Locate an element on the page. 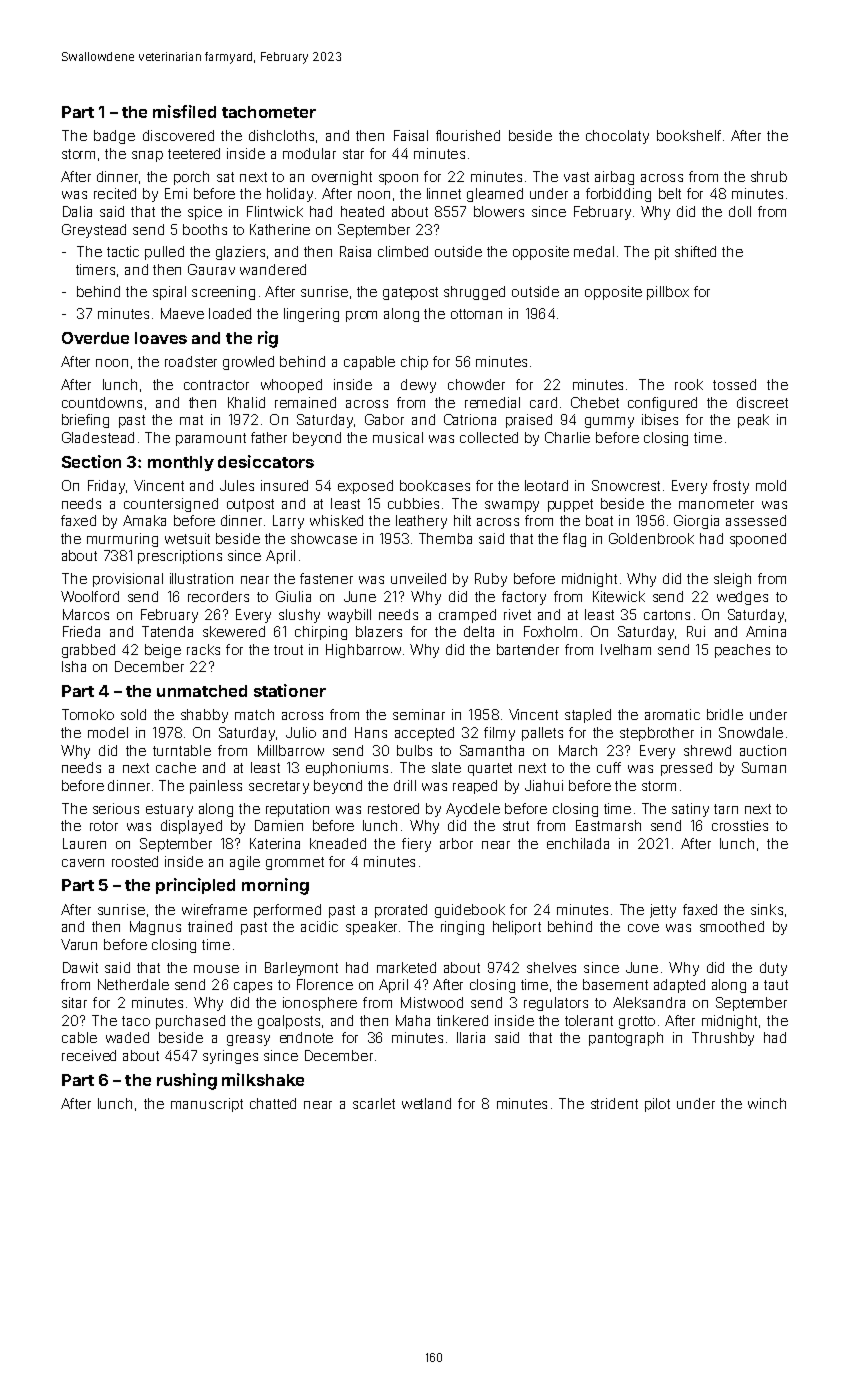 The image size is (849, 1400). tinkered is located at coordinates (462, 1020).
